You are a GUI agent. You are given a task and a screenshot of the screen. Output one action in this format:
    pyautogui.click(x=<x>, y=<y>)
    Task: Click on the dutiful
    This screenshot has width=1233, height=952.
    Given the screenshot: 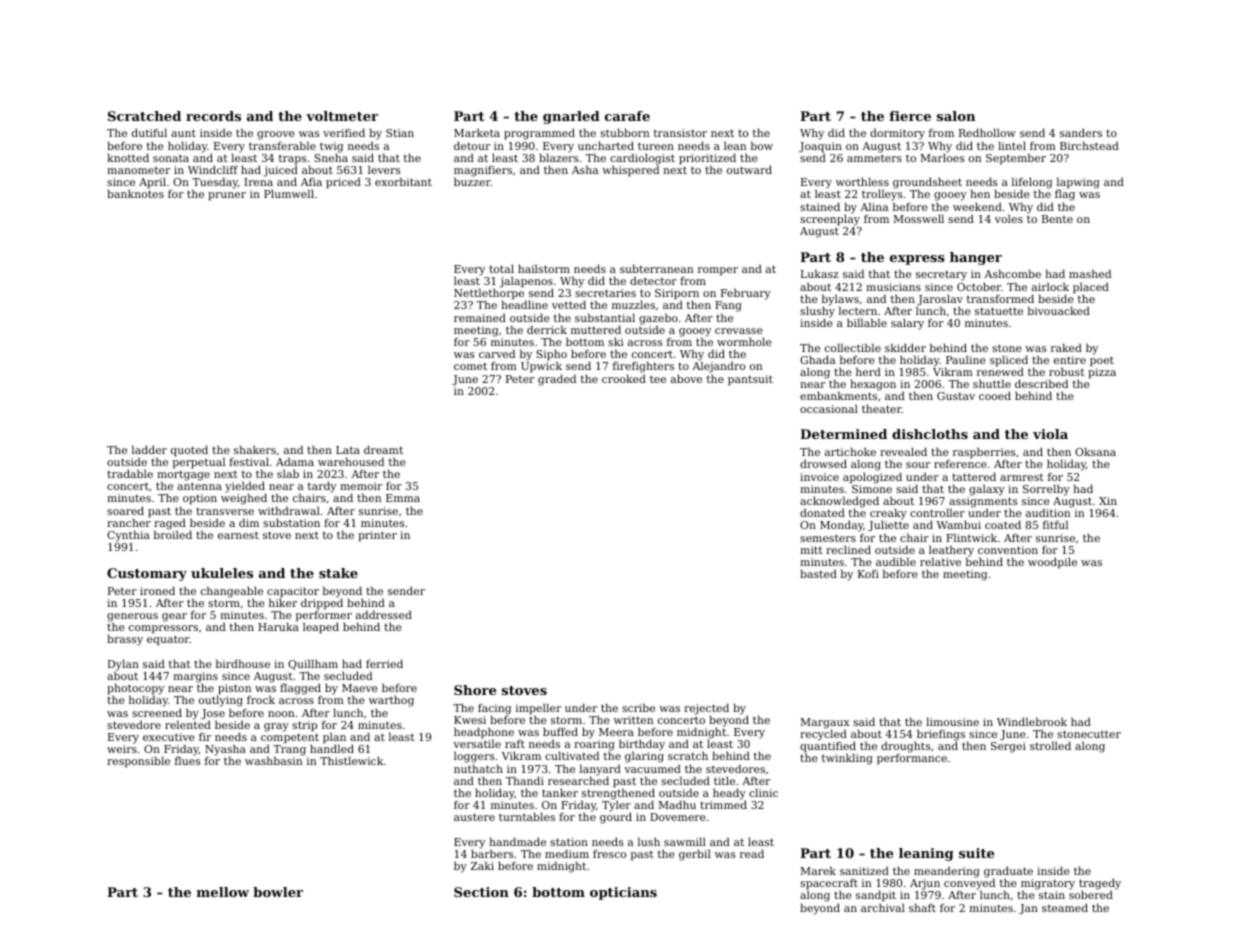 What is the action you would take?
    pyautogui.click(x=149, y=132)
